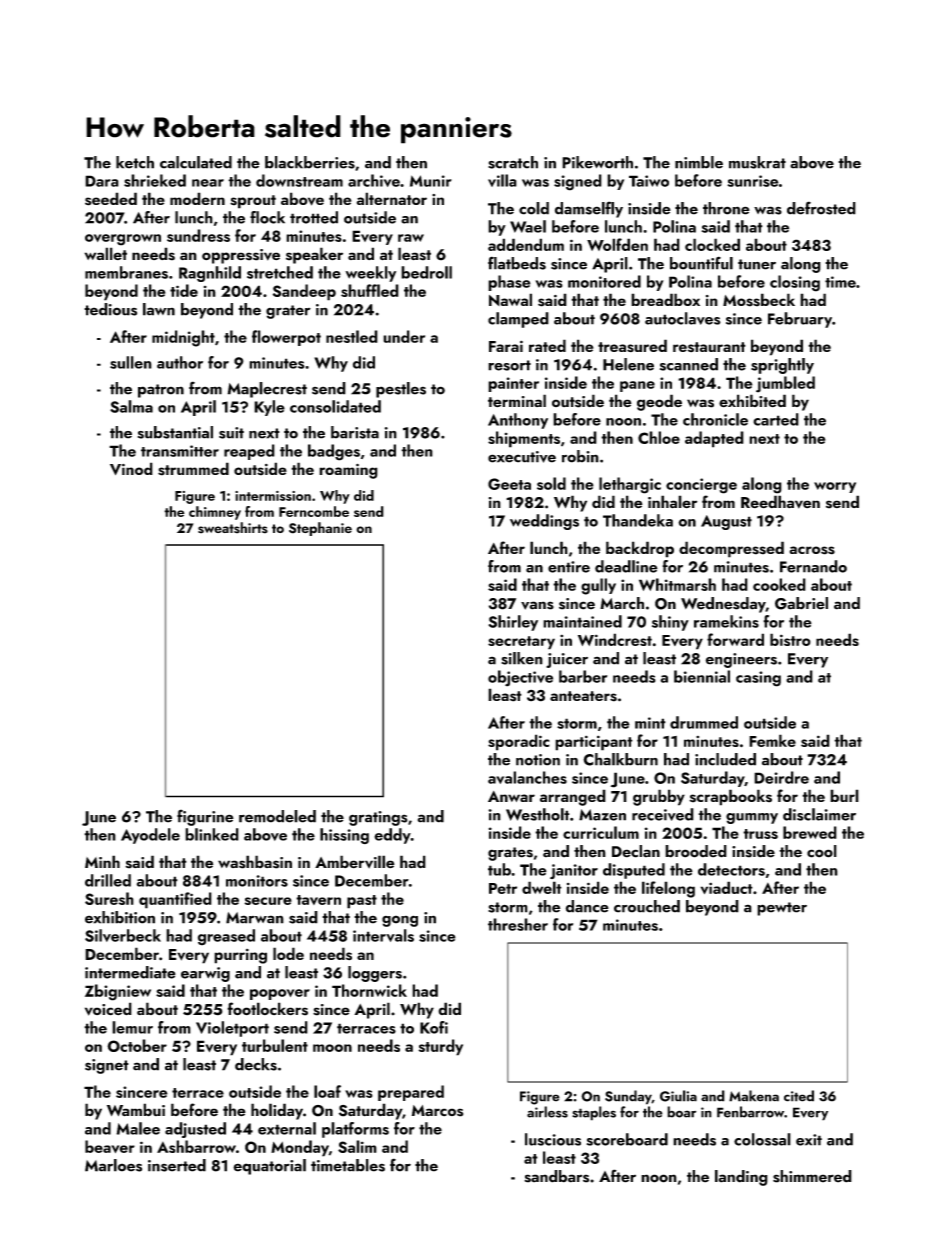  What do you see at coordinates (277, 1111) in the image?
I see `holiday` at bounding box center [277, 1111].
